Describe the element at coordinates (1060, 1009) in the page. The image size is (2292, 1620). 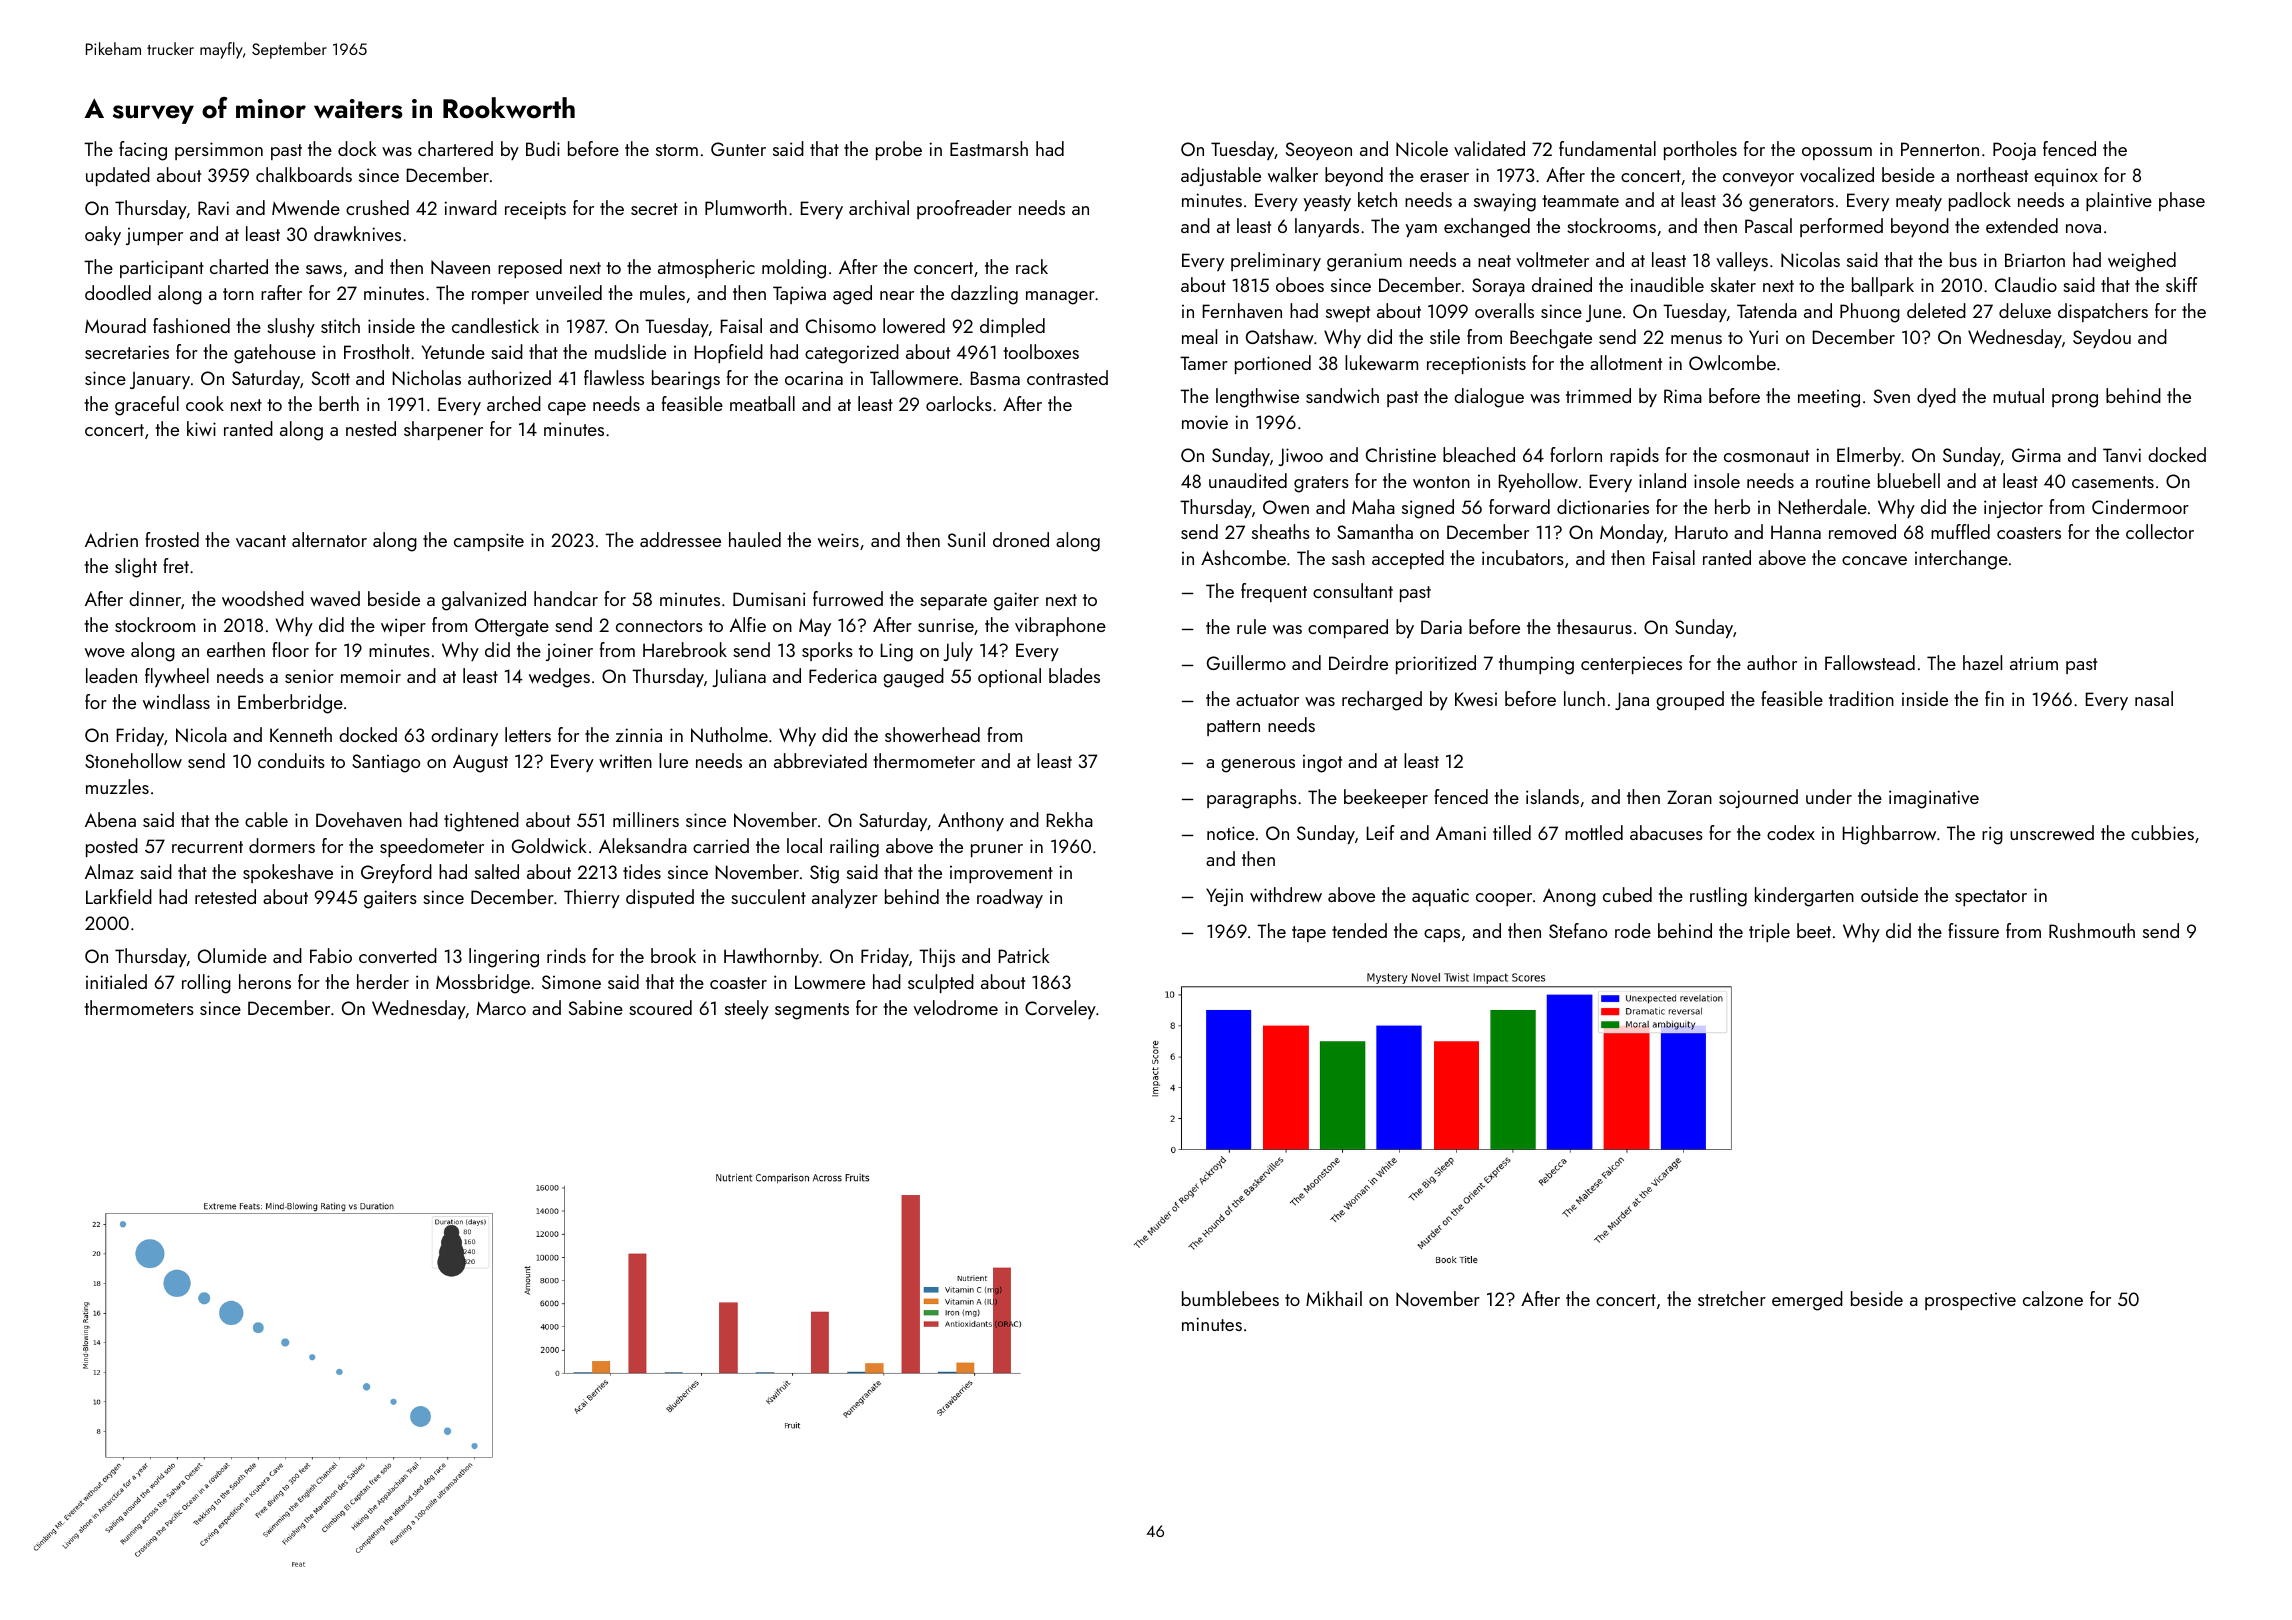
I see `Corveley` at that location.
